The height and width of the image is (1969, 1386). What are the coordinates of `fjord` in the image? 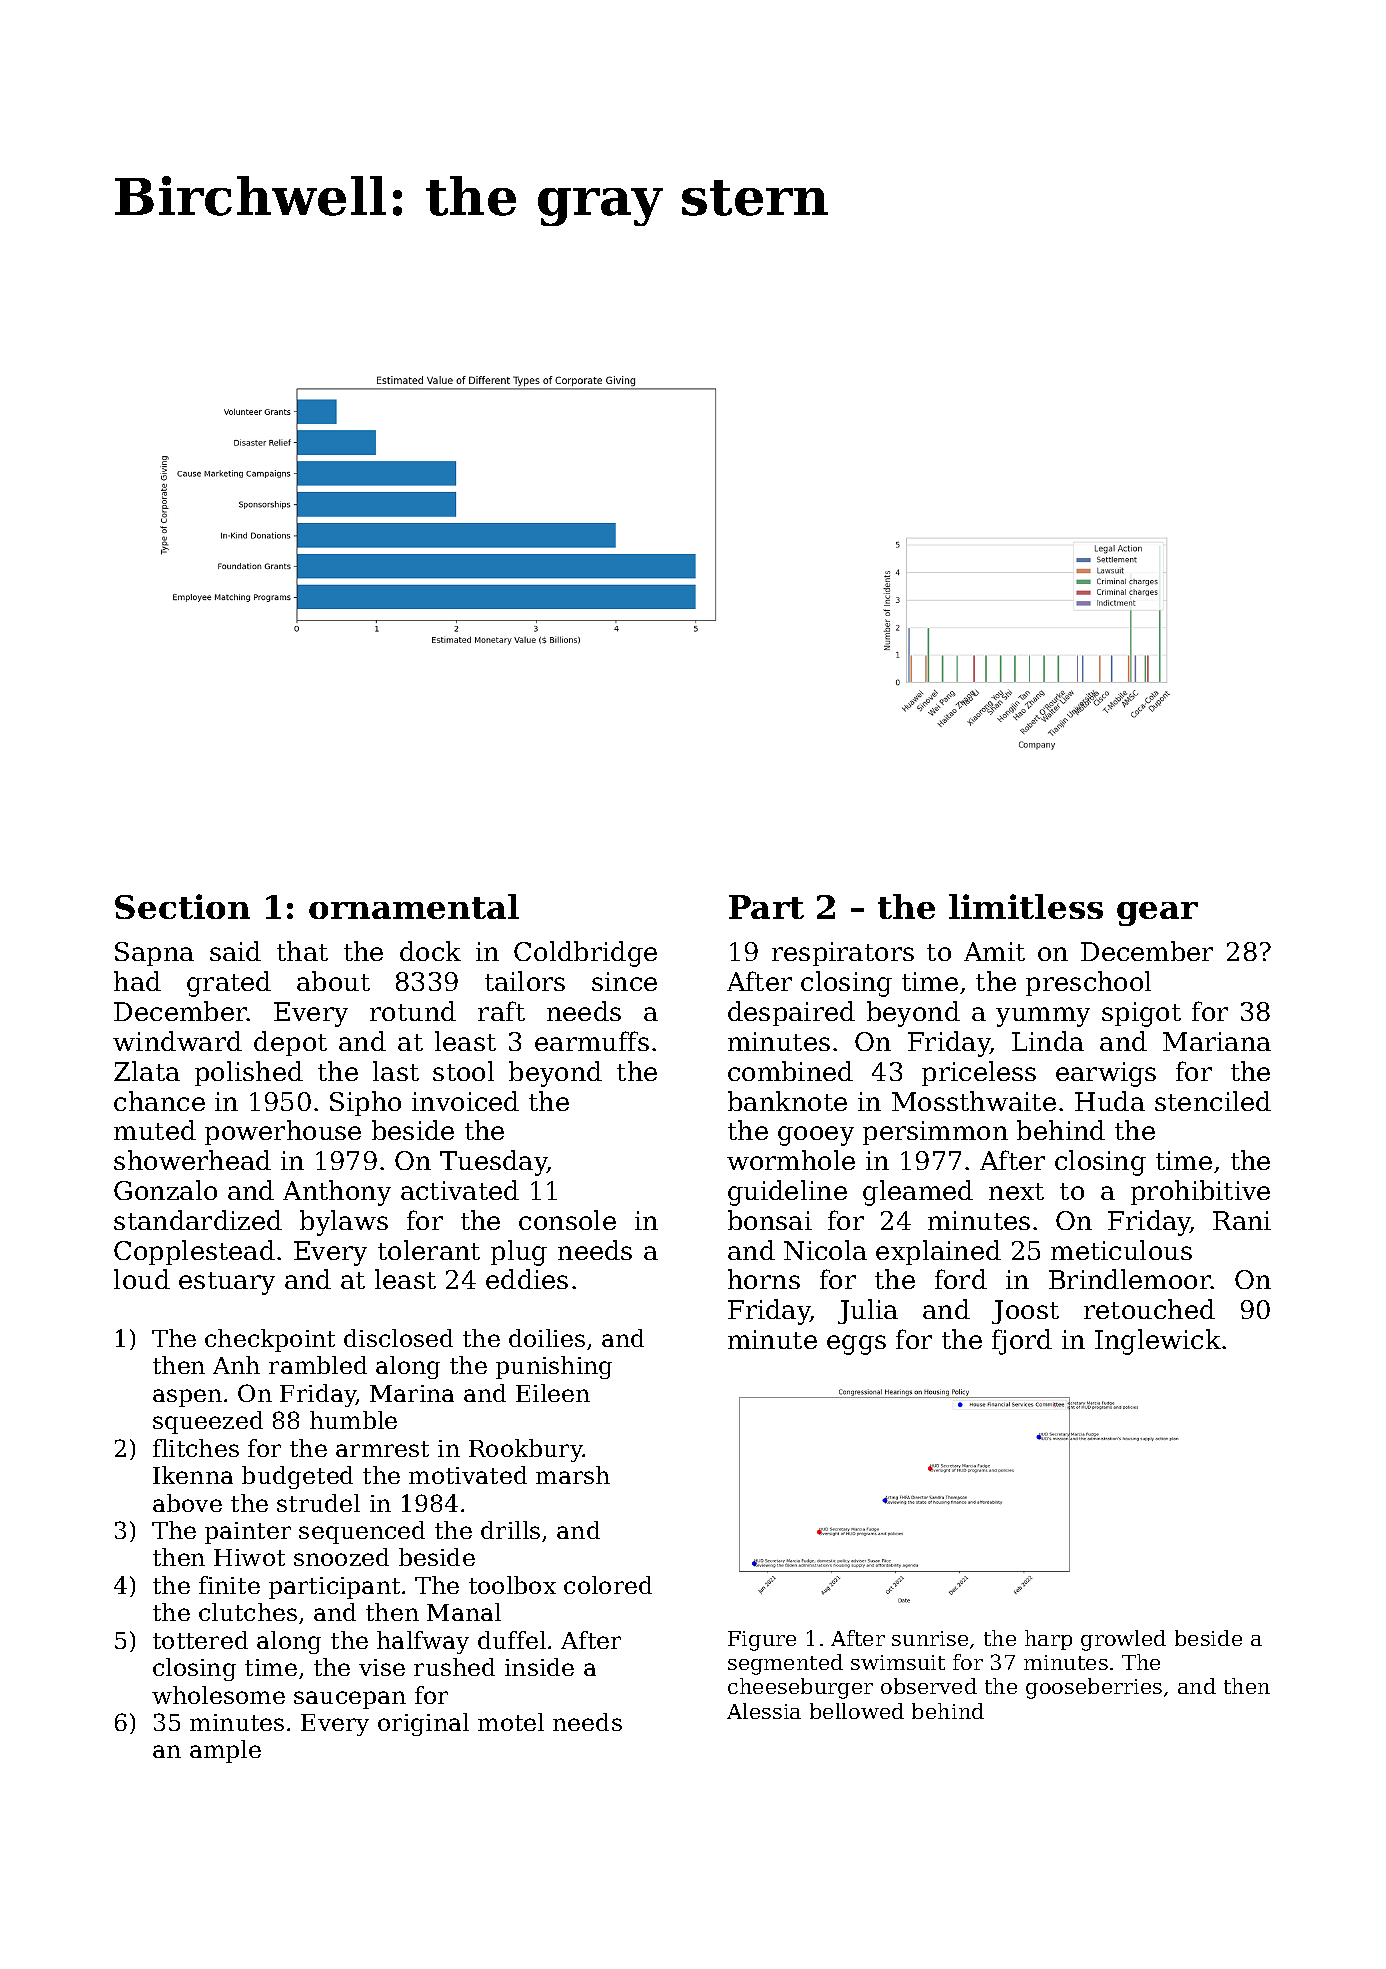 It's located at (1022, 1342).
